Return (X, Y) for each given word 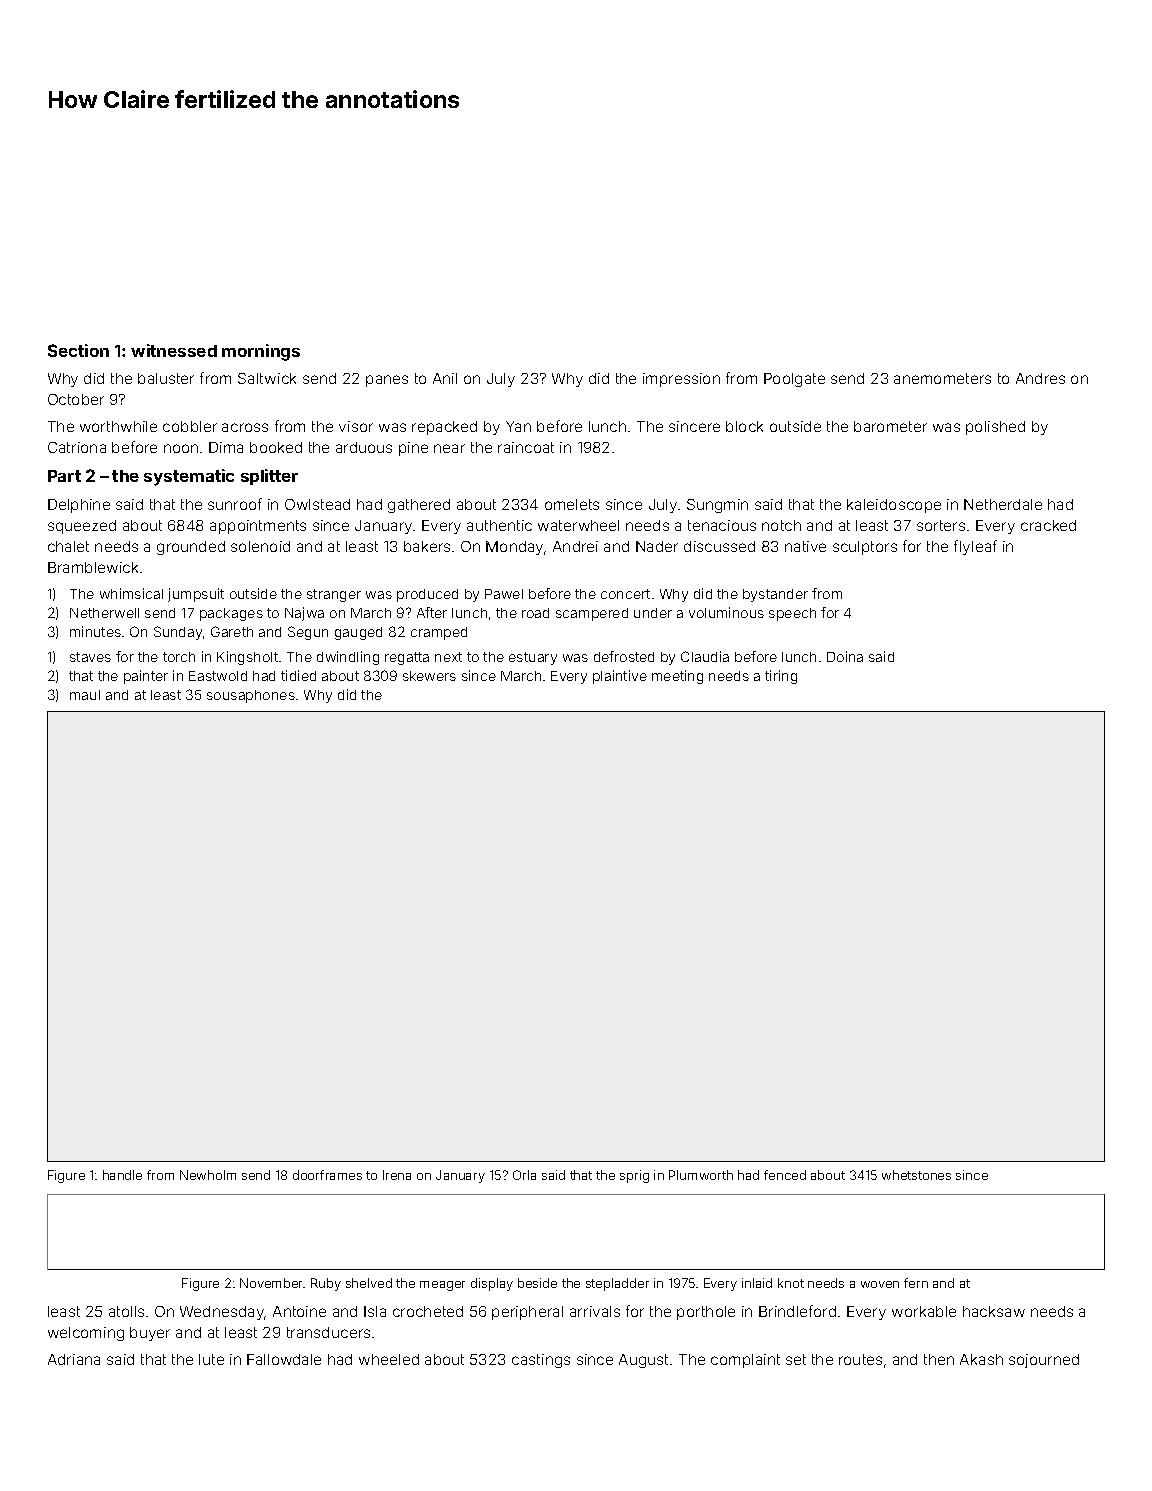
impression (681, 380)
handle (122, 1175)
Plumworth (701, 1175)
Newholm (208, 1175)
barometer (890, 426)
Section (78, 350)
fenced (785, 1175)
